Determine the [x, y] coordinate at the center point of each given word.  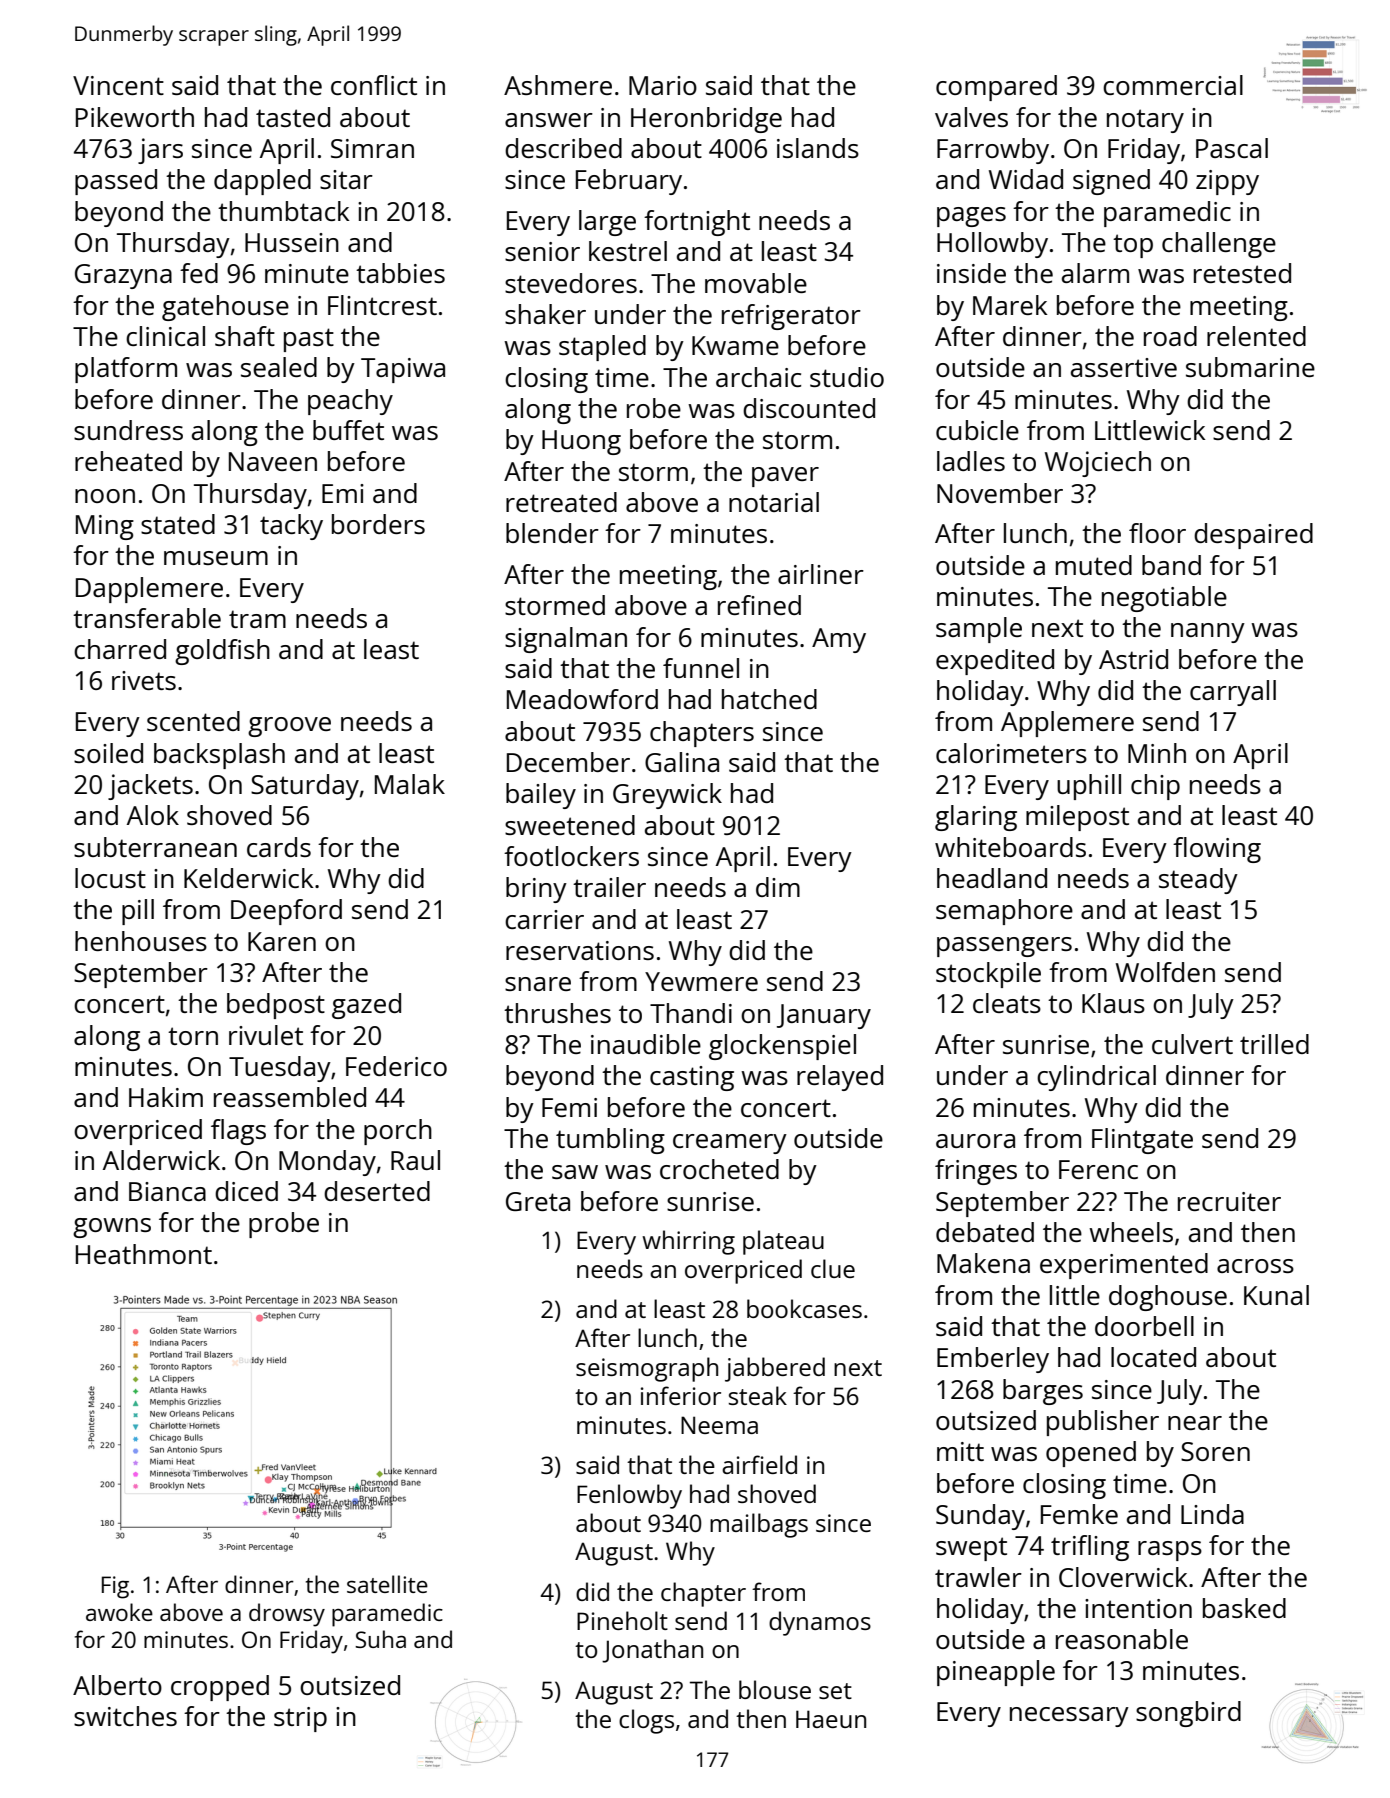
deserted [377, 1191]
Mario [663, 85]
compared [996, 88]
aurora [975, 1141]
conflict [374, 85]
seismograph [647, 1369]
